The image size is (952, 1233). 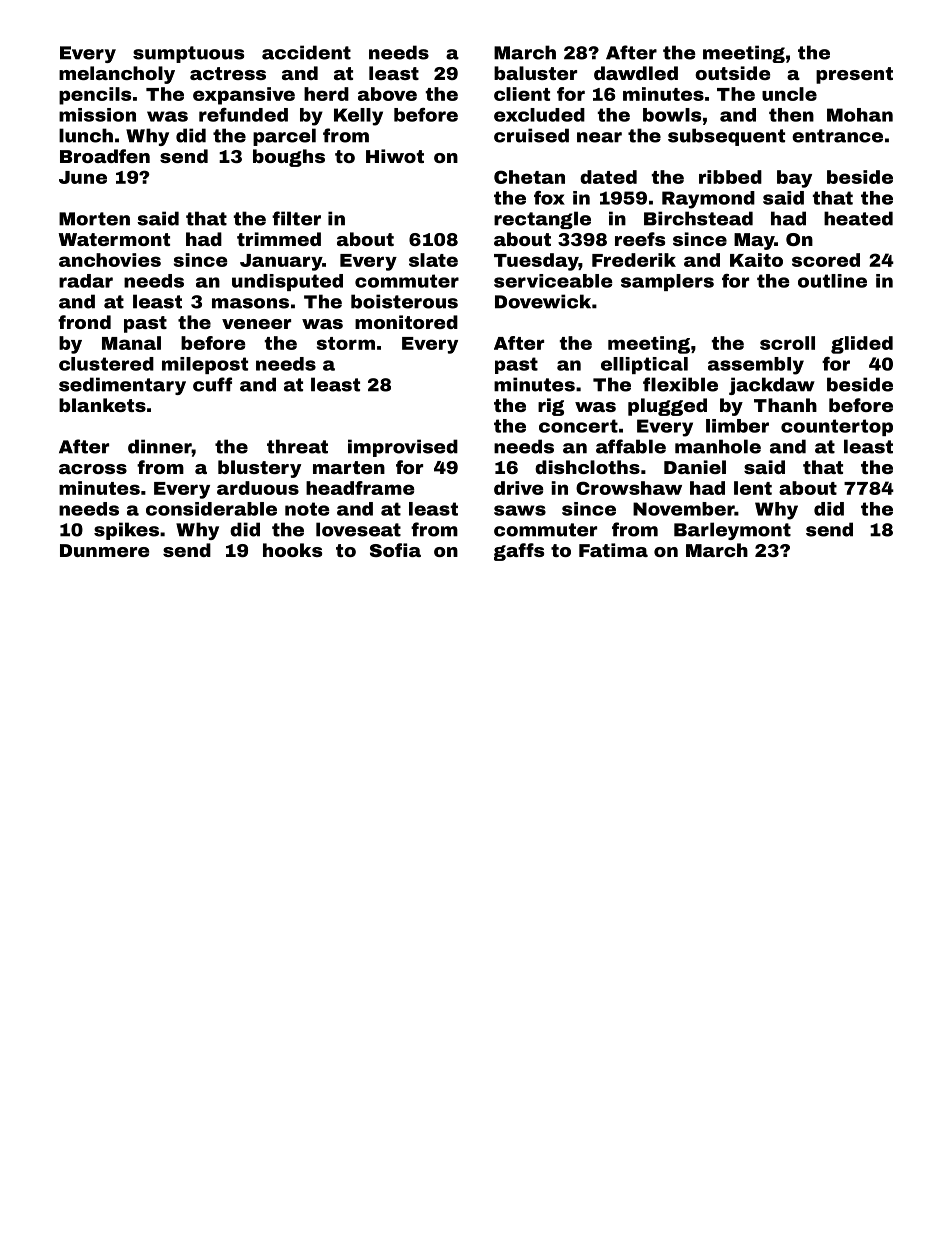 What do you see at coordinates (104, 550) in the screenshot?
I see `Dunmere` at bounding box center [104, 550].
